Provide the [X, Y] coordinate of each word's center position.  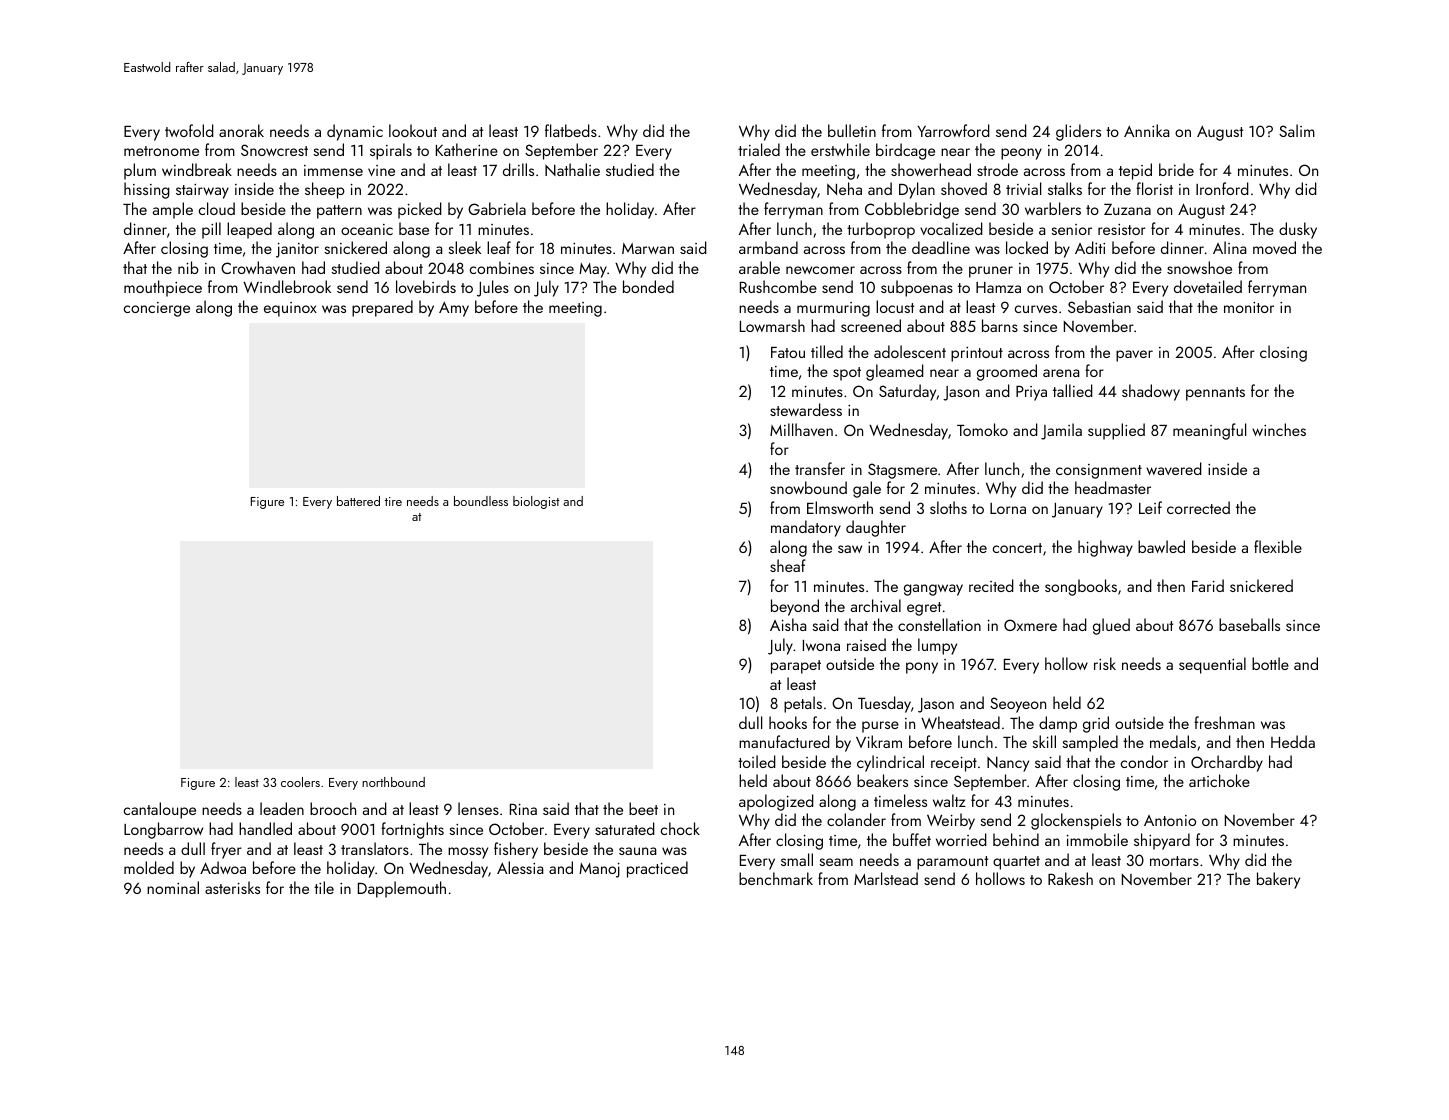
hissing [147, 190]
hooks [788, 722]
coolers [300, 782]
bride [1176, 169]
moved [1274, 247]
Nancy [1008, 764]
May [593, 270]
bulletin [852, 130]
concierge [157, 309]
